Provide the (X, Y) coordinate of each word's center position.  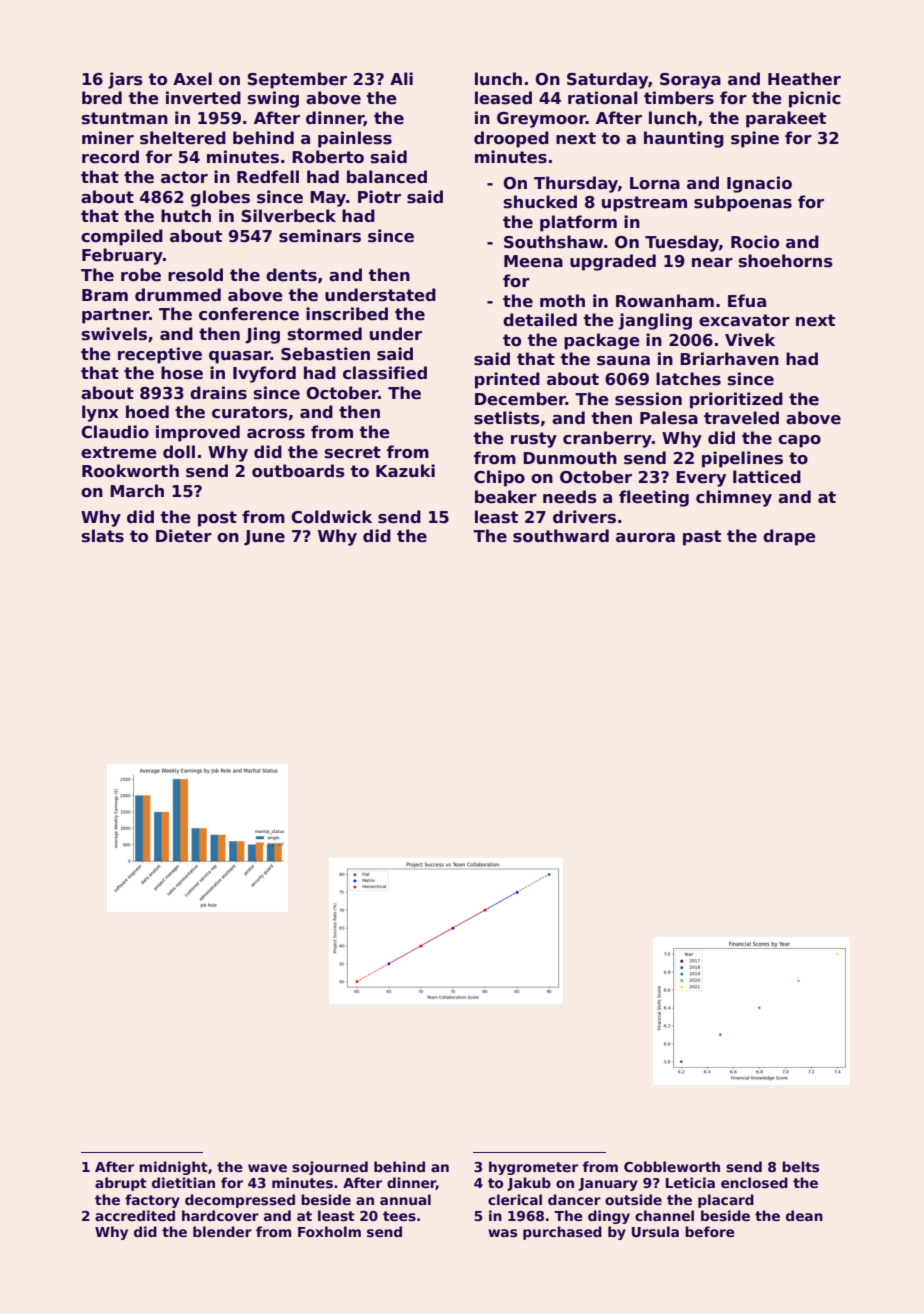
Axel (192, 79)
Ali (401, 78)
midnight (173, 1168)
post (217, 519)
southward (561, 536)
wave (267, 1168)
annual (405, 1199)
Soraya (690, 81)
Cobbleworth (672, 1166)
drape (789, 537)
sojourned (330, 1168)
